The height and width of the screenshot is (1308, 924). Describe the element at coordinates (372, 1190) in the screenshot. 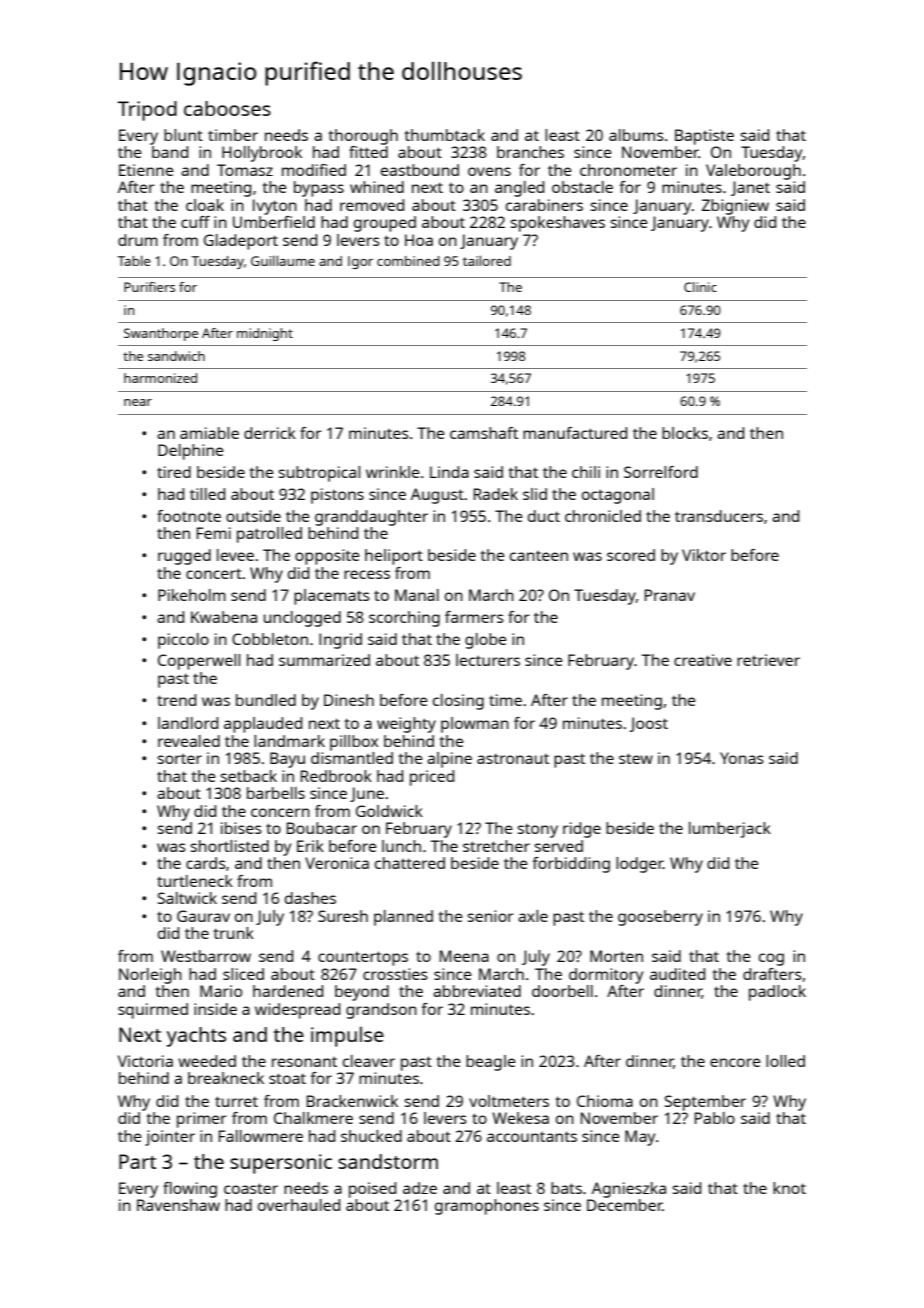

I see `poised` at that location.
